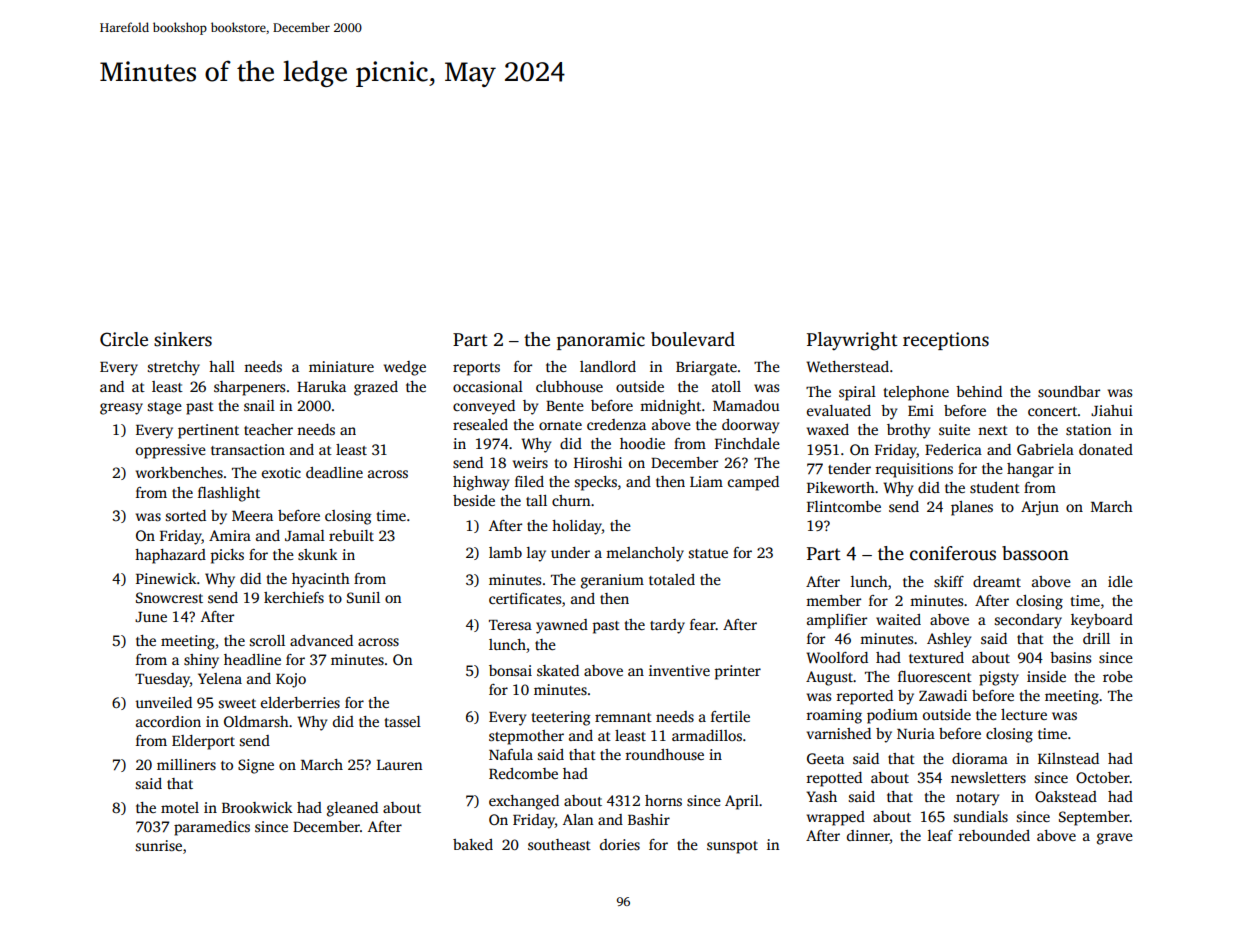 The height and width of the image is (952, 1233). What do you see at coordinates (376, 388) in the image?
I see `grazed` at bounding box center [376, 388].
